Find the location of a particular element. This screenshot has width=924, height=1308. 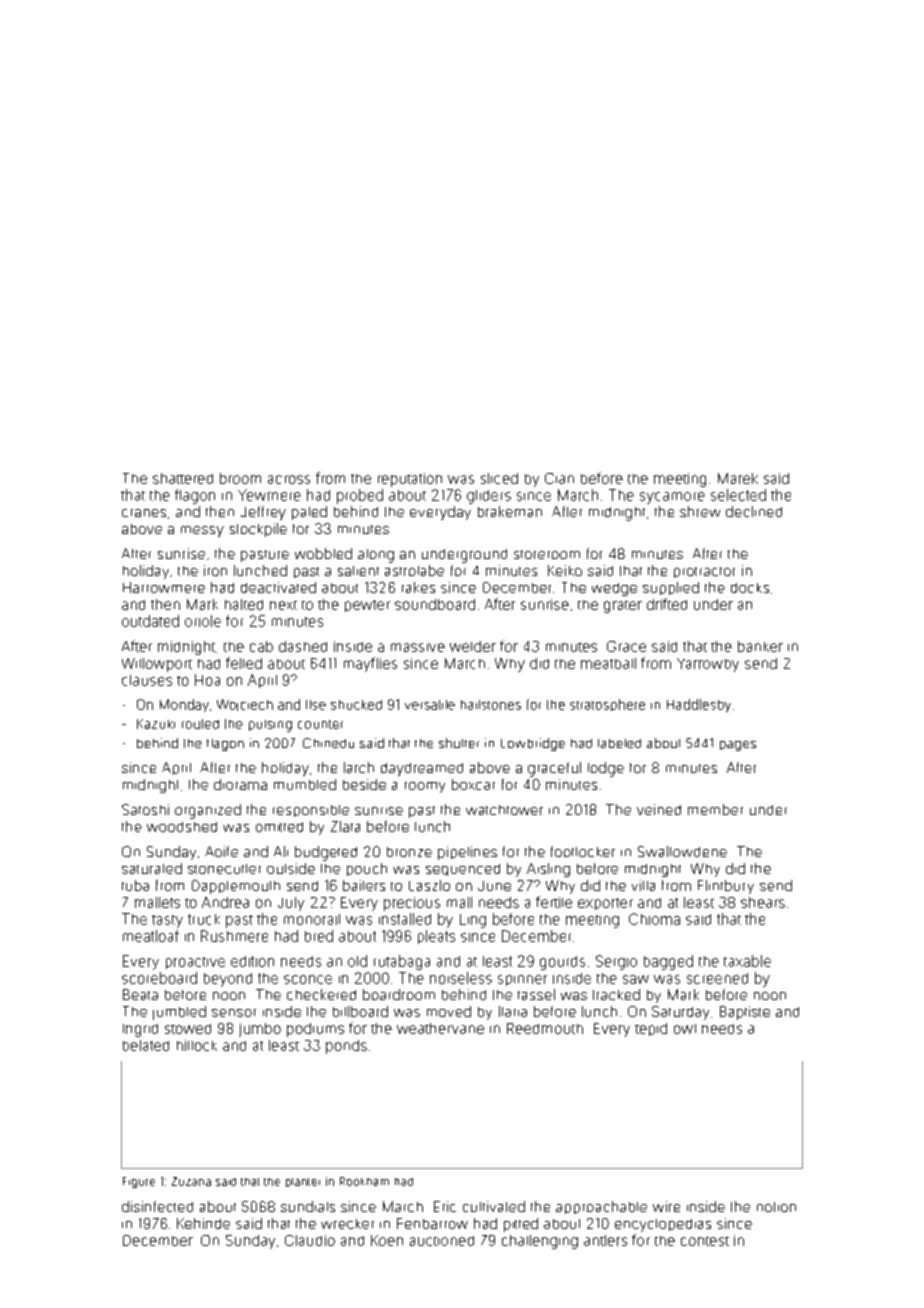

jumbo is located at coordinates (260, 1030).
